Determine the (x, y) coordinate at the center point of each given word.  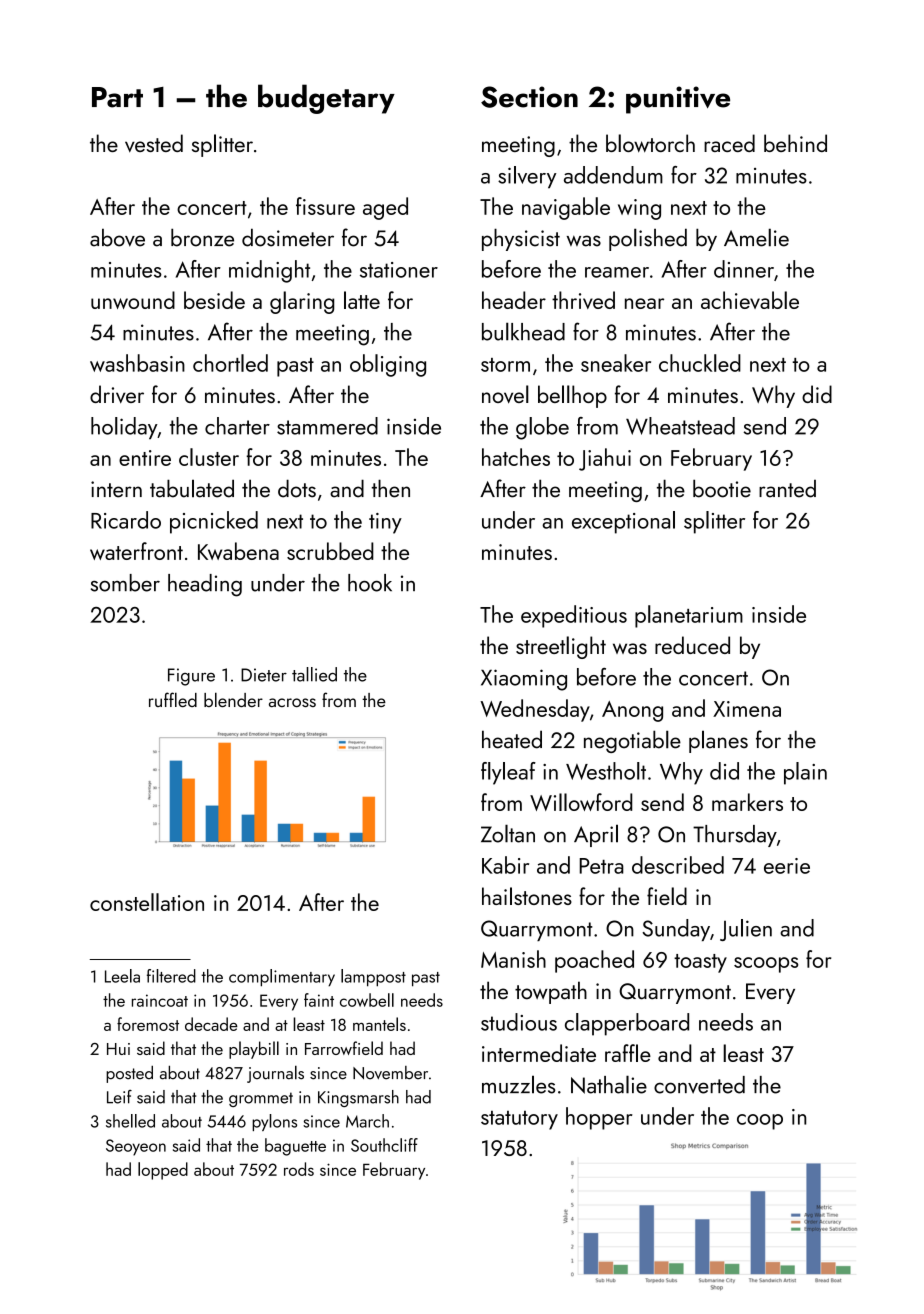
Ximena (747, 709)
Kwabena (238, 551)
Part (117, 97)
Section (529, 97)
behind (795, 143)
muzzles (519, 1084)
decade (211, 1024)
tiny (385, 523)
